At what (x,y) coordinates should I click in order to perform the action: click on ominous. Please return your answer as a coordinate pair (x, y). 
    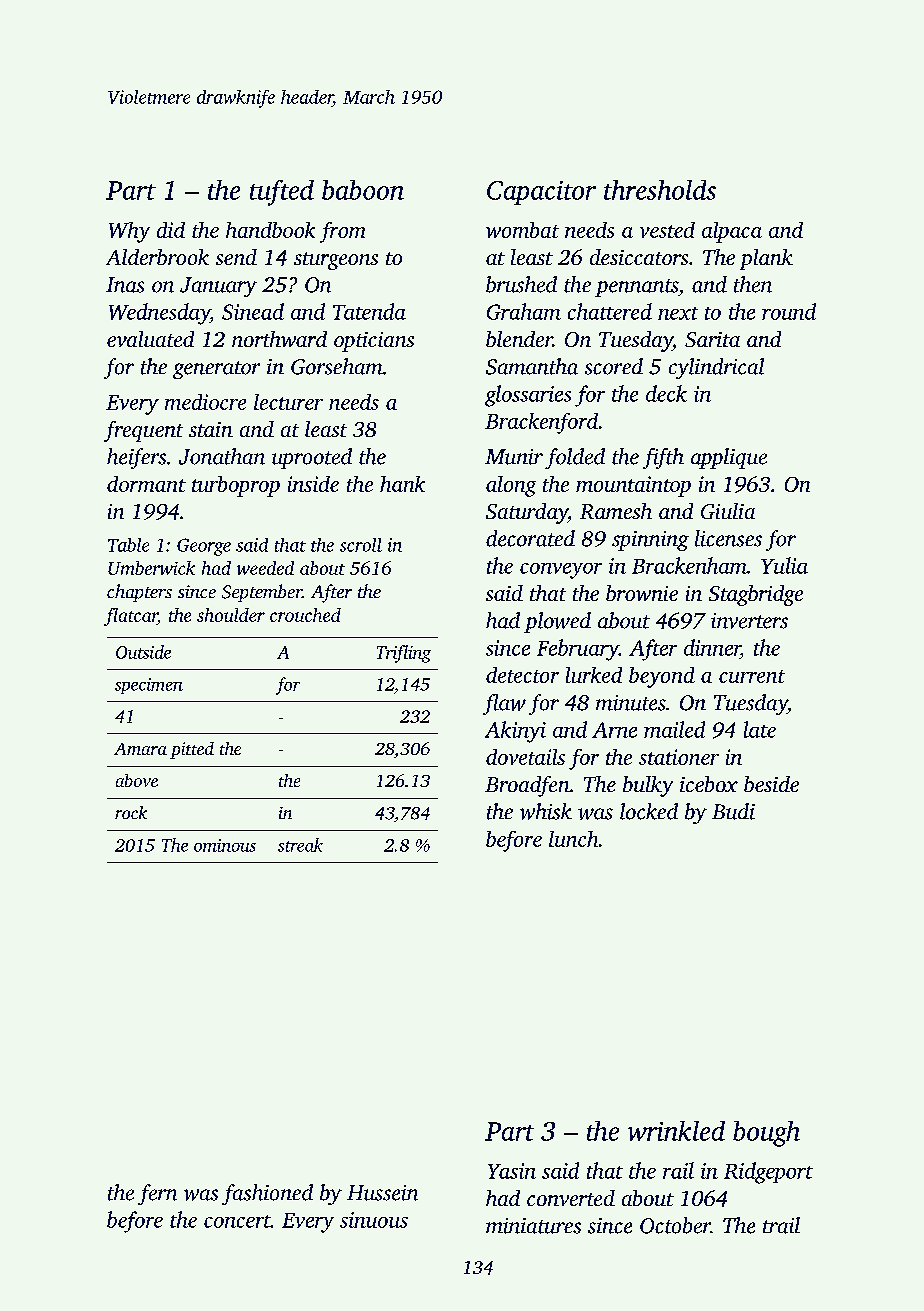
    Looking at the image, I should click on (225, 845).
